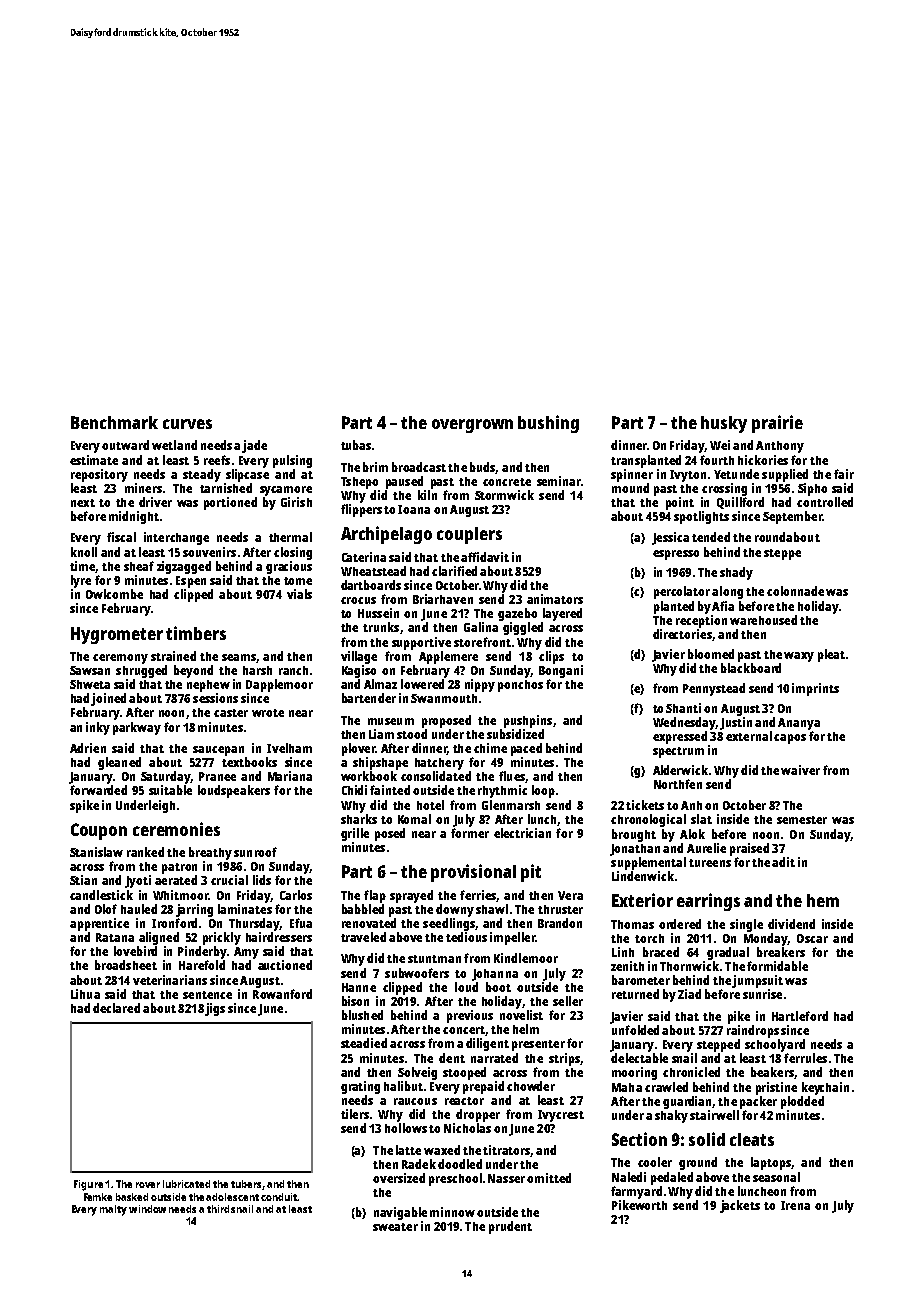  What do you see at coordinates (629, 1177) in the document?
I see `Naledi` at bounding box center [629, 1177].
